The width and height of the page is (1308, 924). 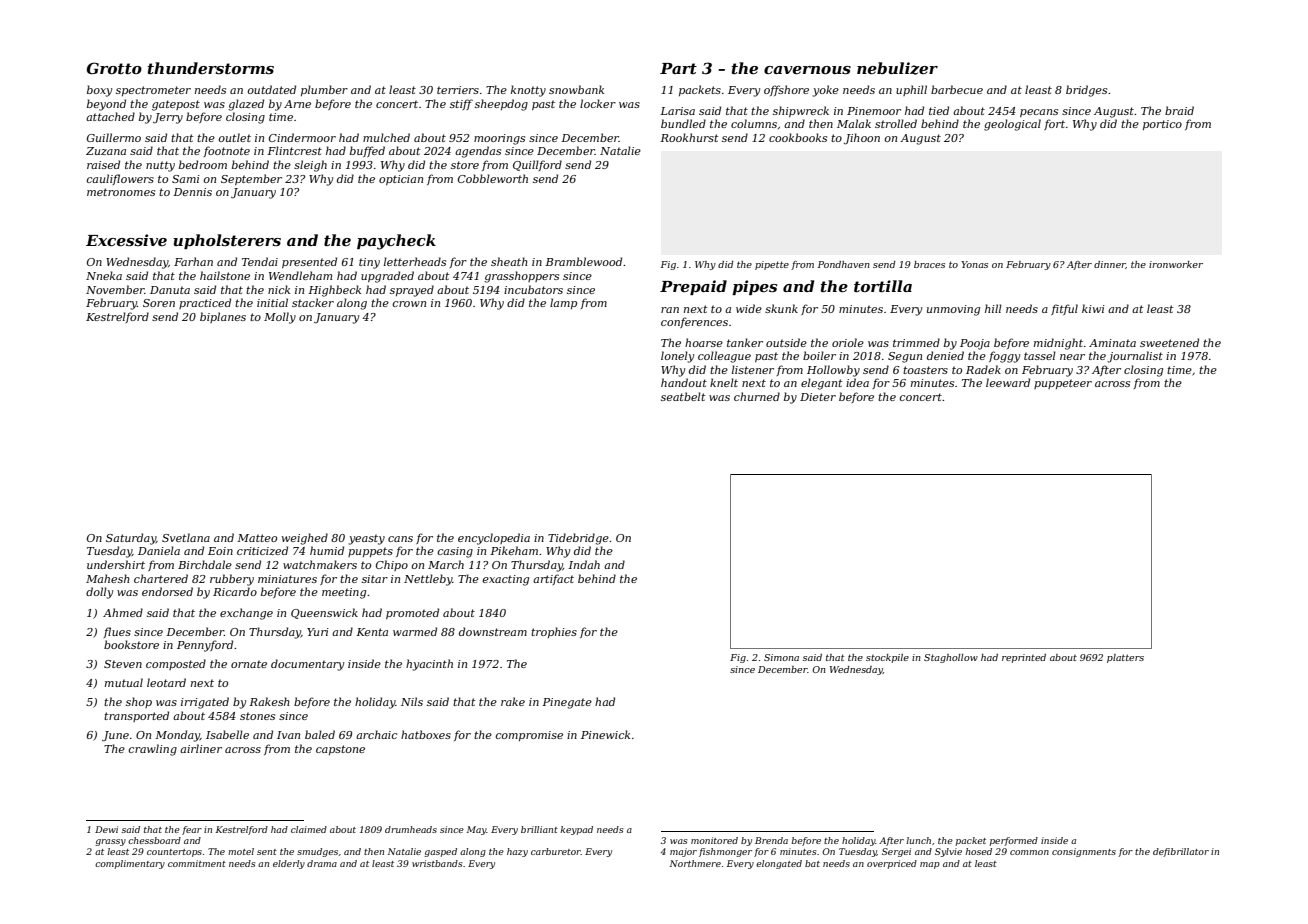 What do you see at coordinates (310, 166) in the page?
I see `sleigh` at bounding box center [310, 166].
